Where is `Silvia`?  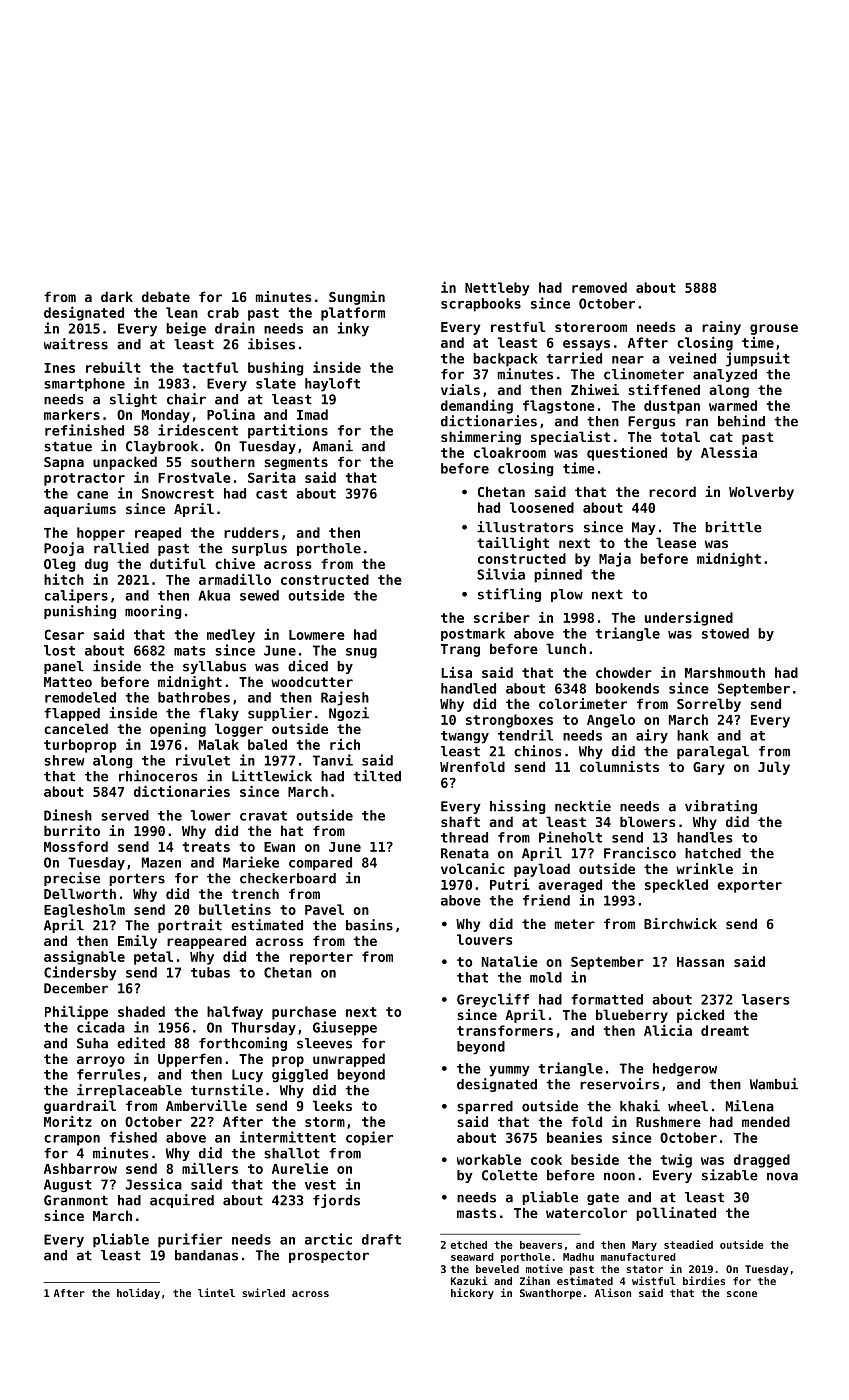 Silvia is located at coordinates (501, 574).
